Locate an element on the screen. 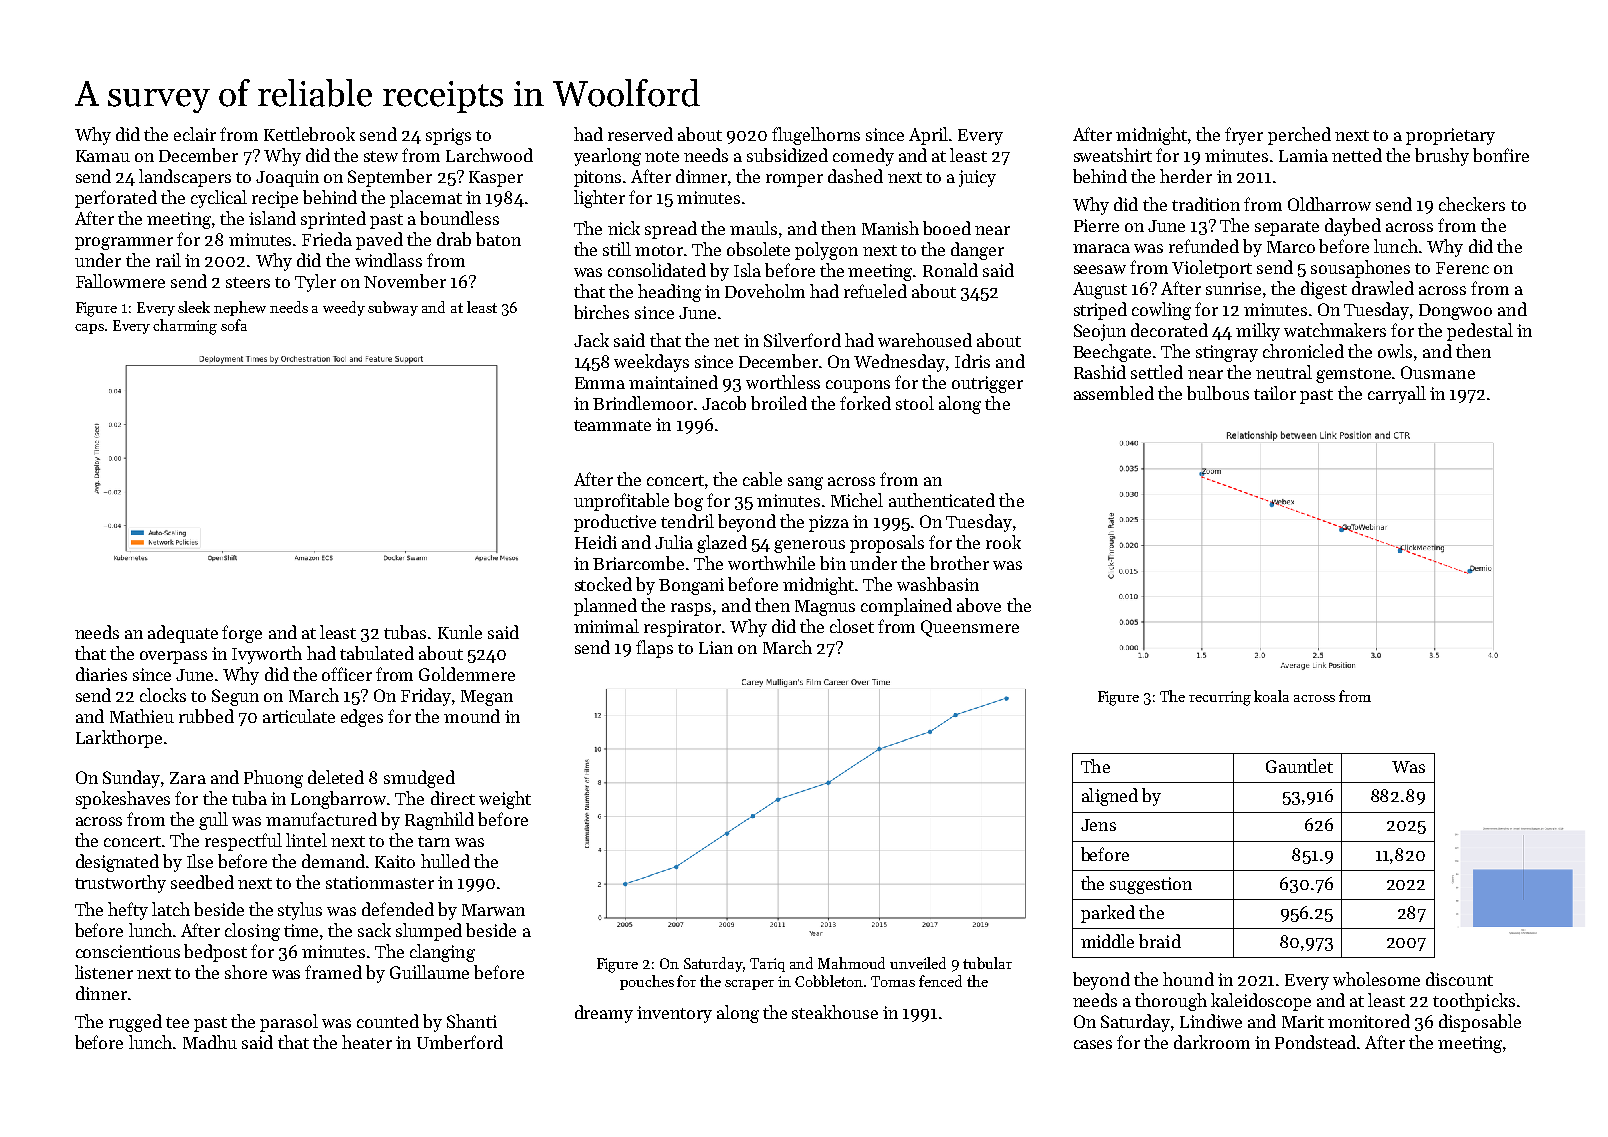 The width and height of the screenshot is (1608, 1137). caps is located at coordinates (89, 329).
